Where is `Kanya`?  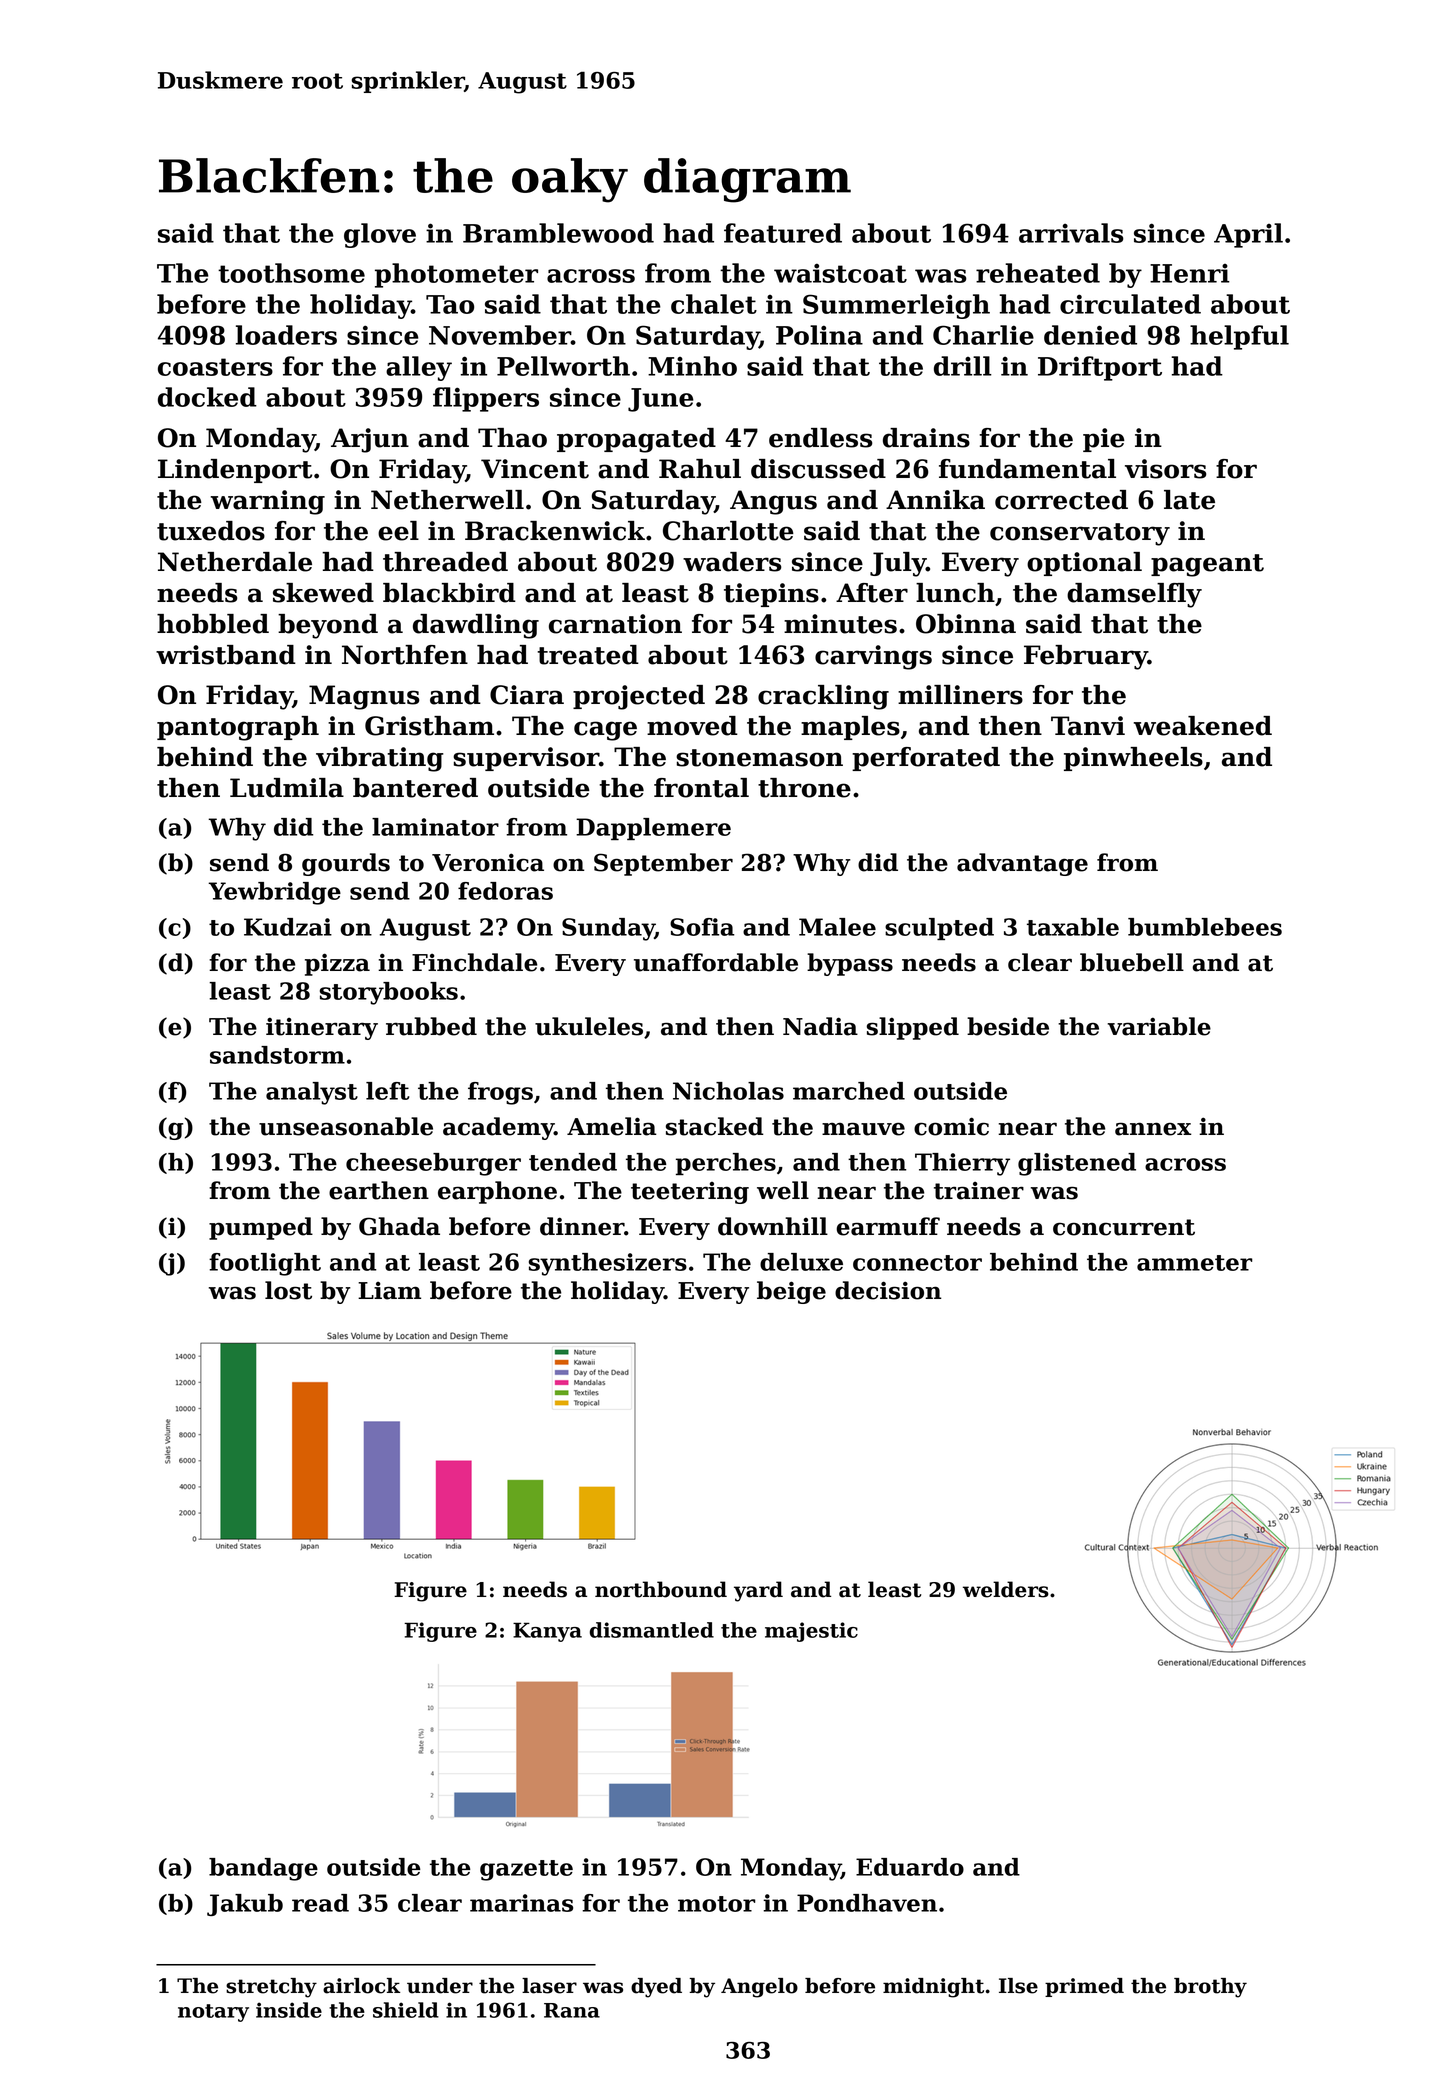
Kanya is located at coordinates (547, 1632).
